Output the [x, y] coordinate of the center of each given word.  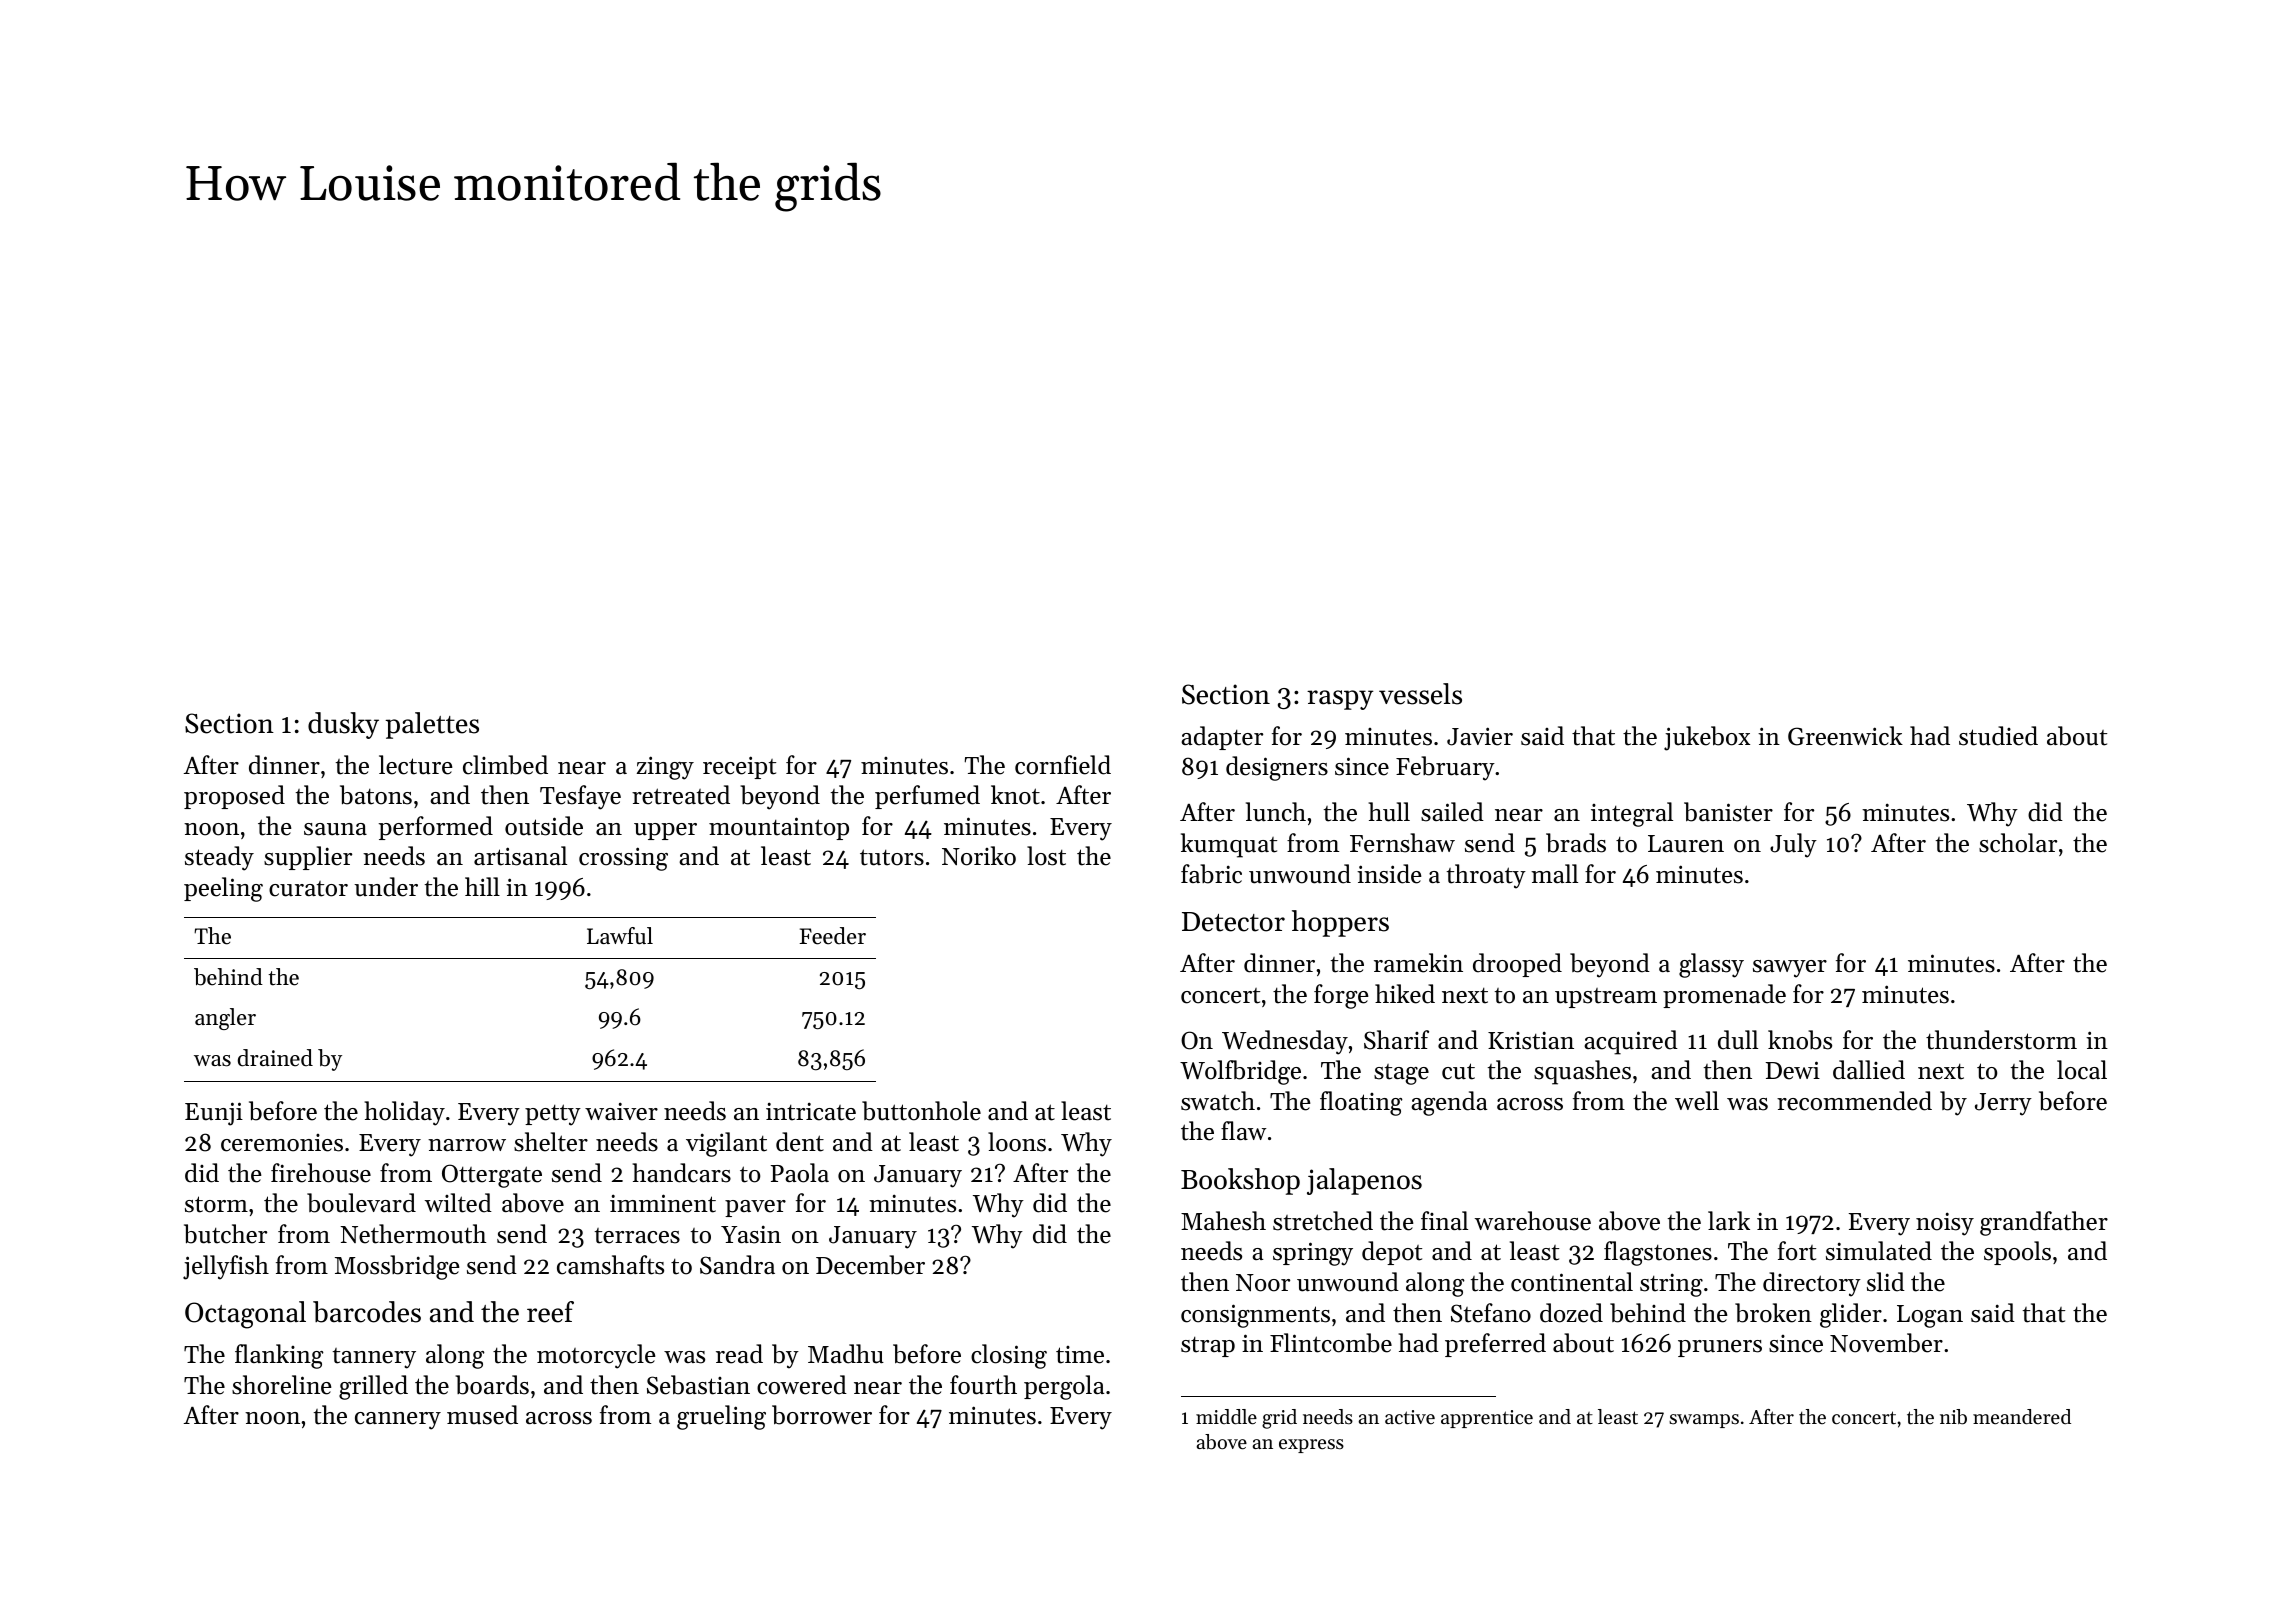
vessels [1420, 694]
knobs [1800, 1040]
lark [1729, 1220]
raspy [1340, 700]
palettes [432, 725]
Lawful [620, 936]
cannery [398, 1421]
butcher [225, 1234]
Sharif [1396, 1040]
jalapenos [1364, 1181]
